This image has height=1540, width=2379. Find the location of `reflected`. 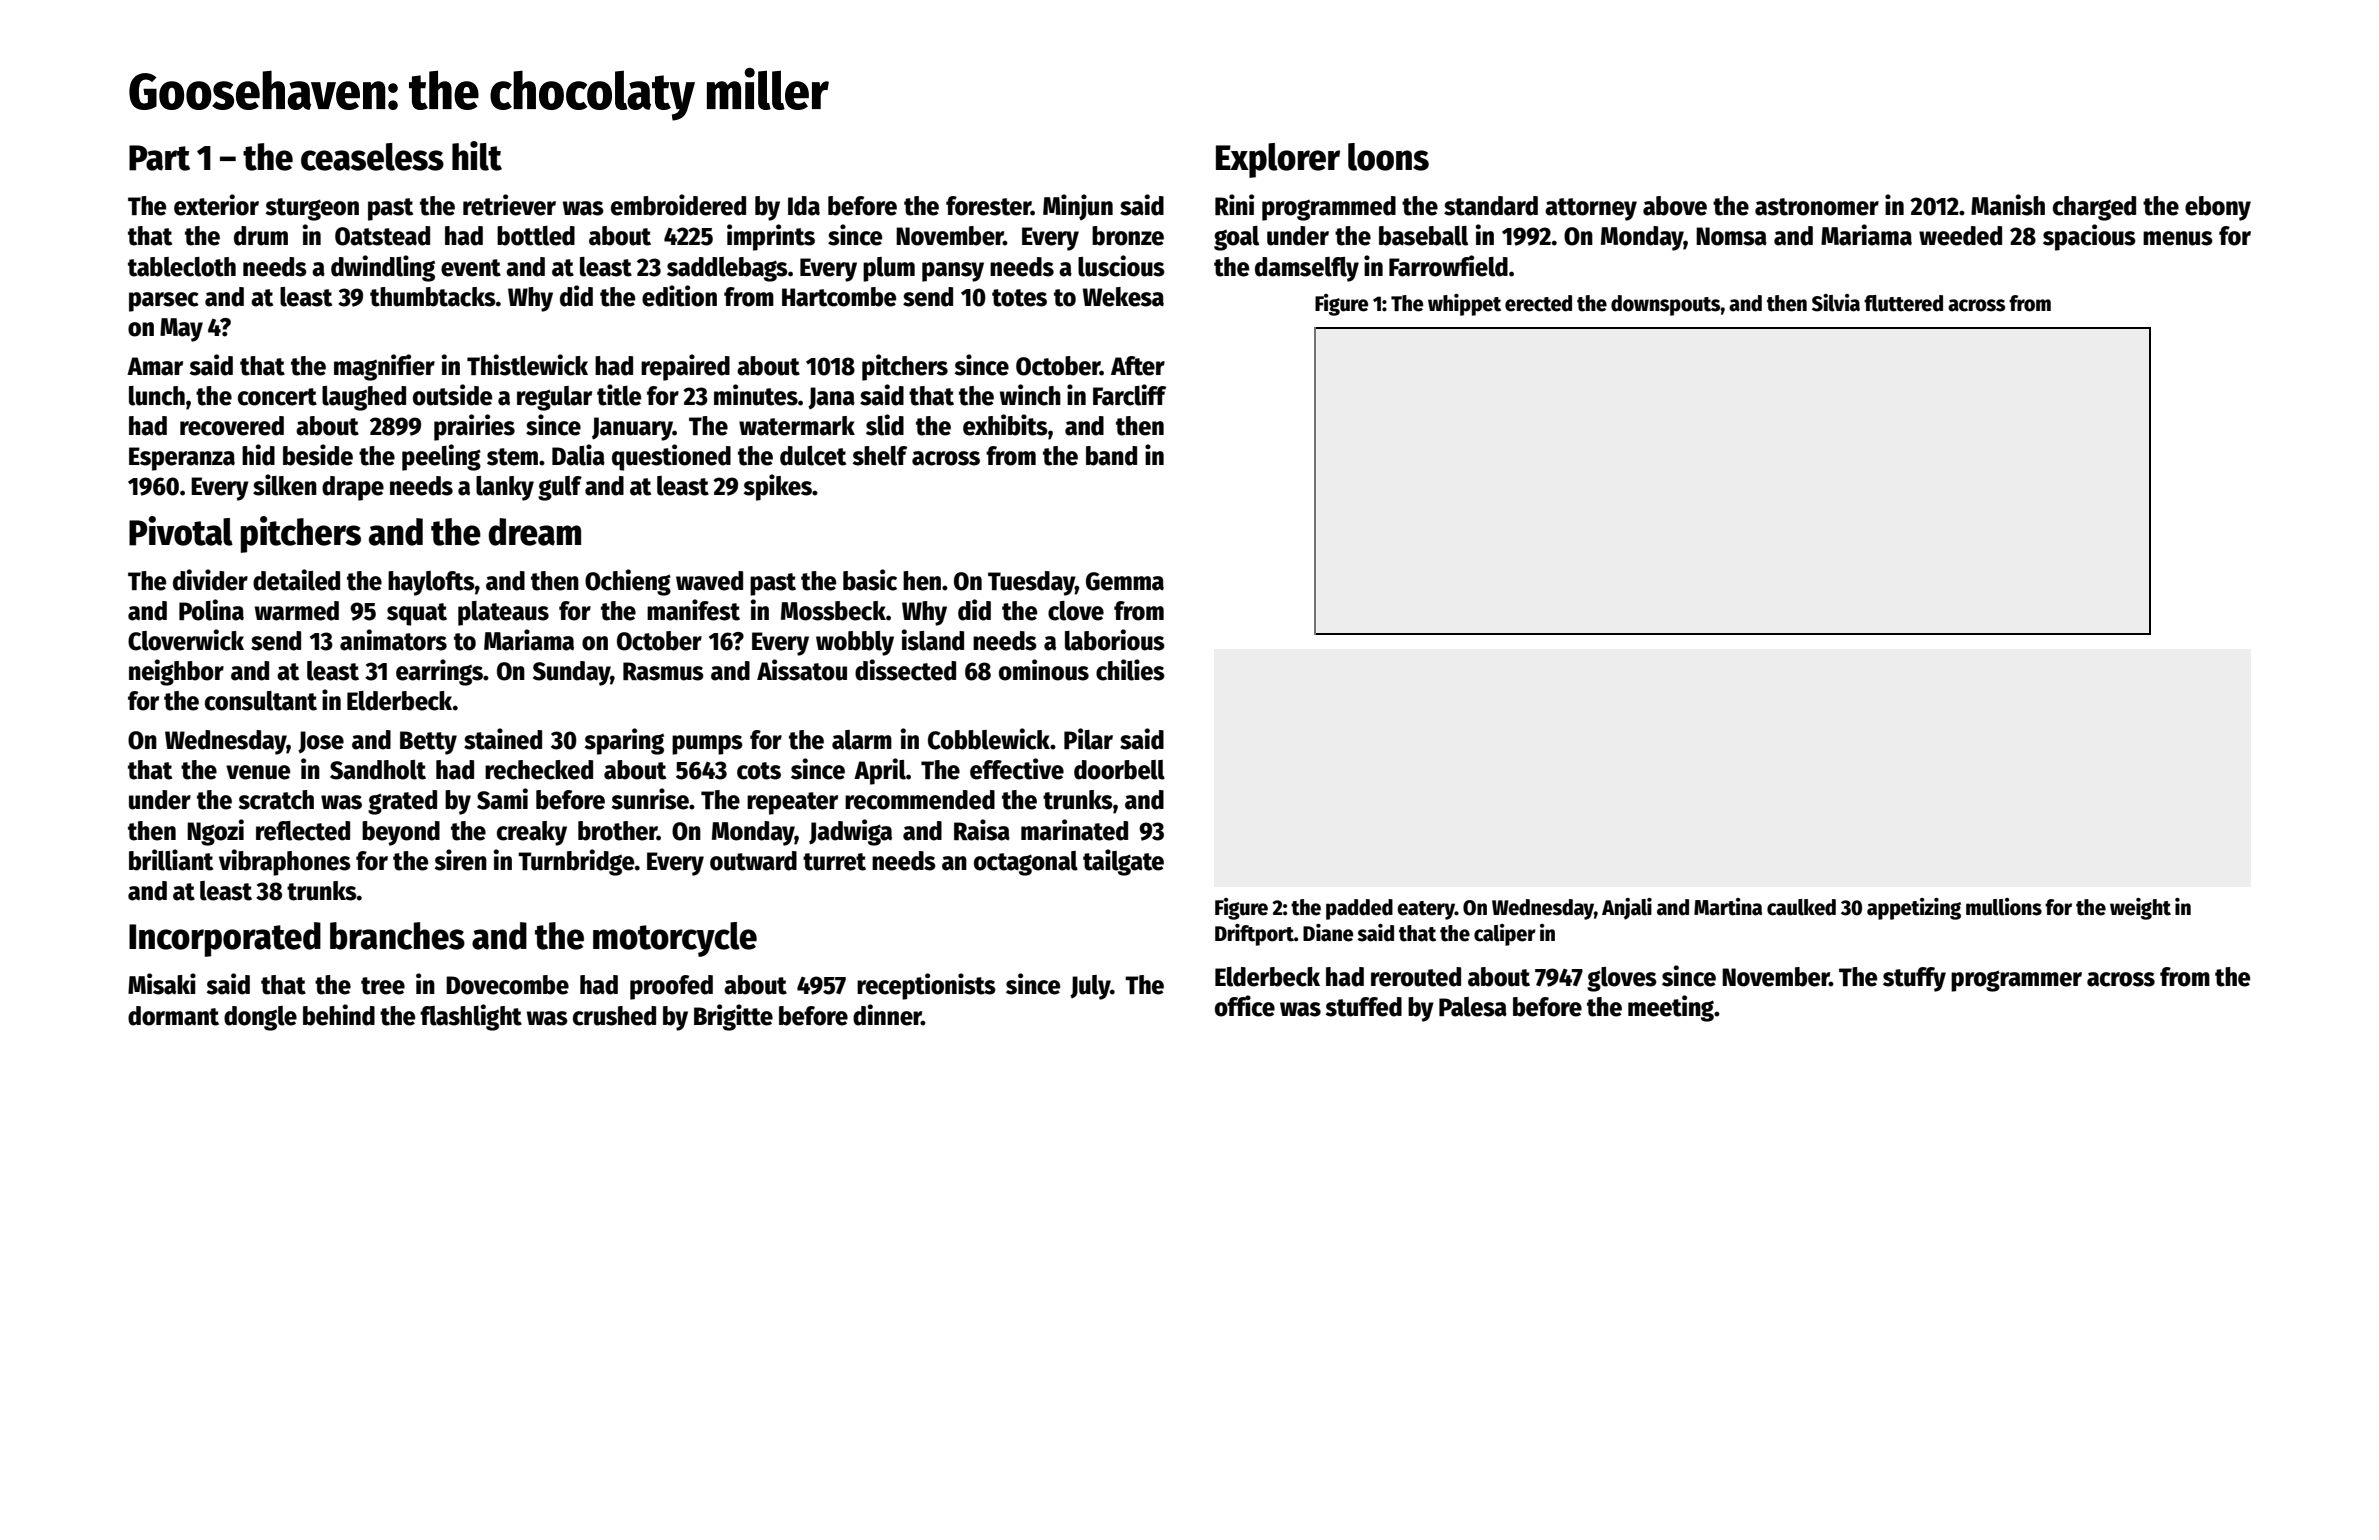

reflected is located at coordinates (303, 831).
